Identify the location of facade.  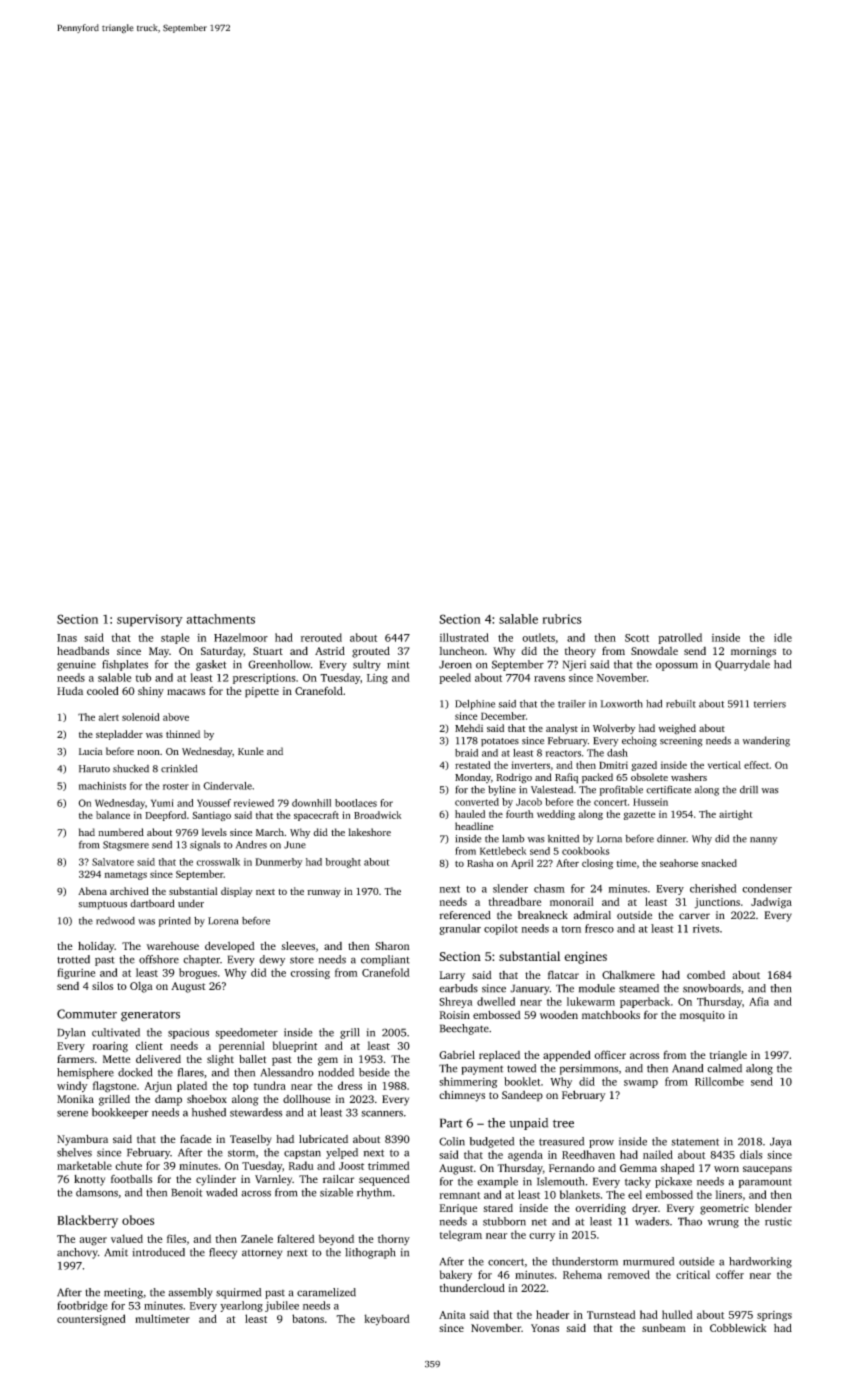
(196, 1139).
